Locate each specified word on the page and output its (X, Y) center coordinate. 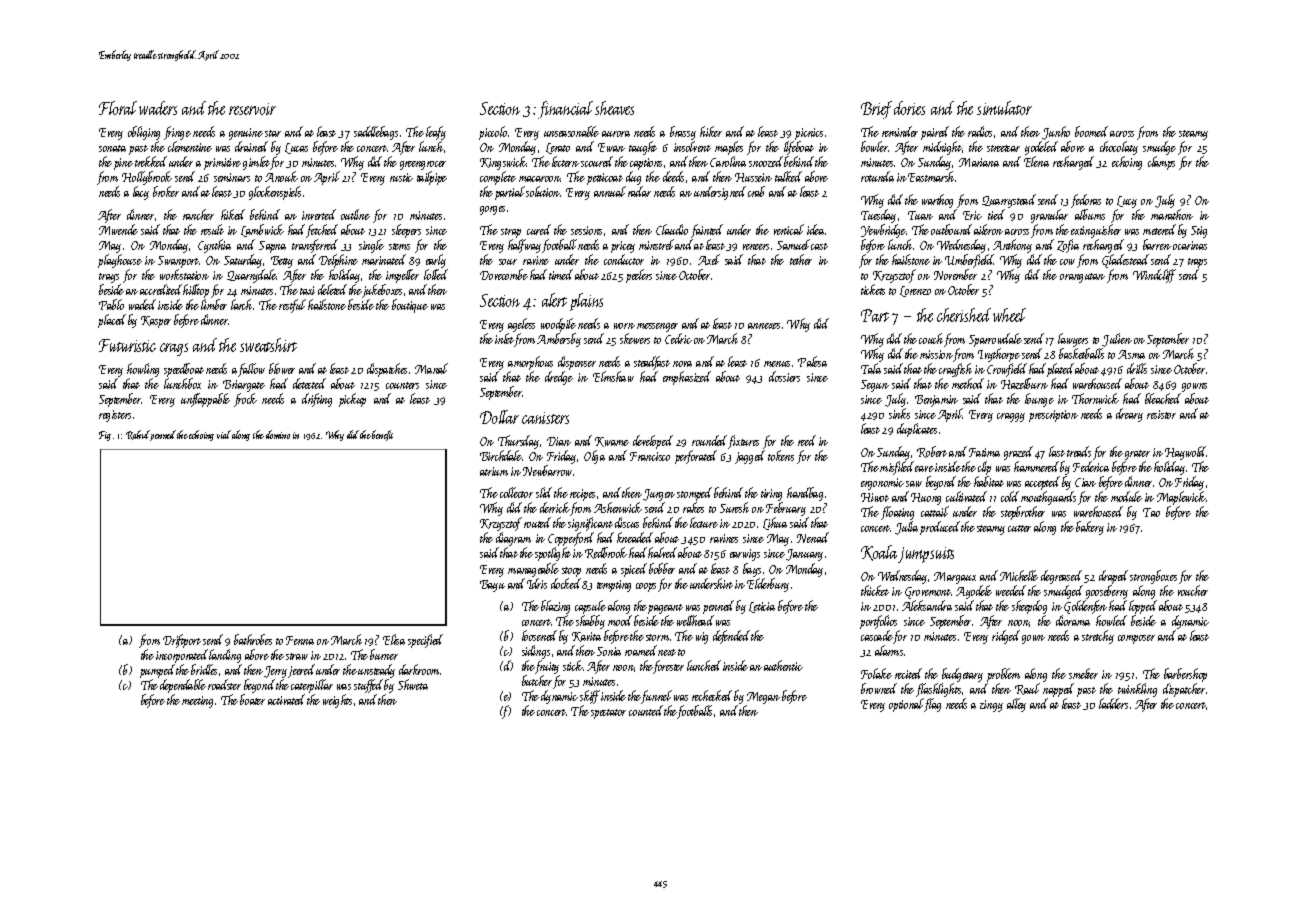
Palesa (812, 361)
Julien (1117, 340)
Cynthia (214, 246)
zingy (991, 706)
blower (282, 368)
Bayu (492, 586)
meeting (197, 702)
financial (565, 110)
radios (980, 131)
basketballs (1081, 353)
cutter (1019, 528)
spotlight (553, 554)
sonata (112, 148)
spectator (608, 714)
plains (586, 302)
